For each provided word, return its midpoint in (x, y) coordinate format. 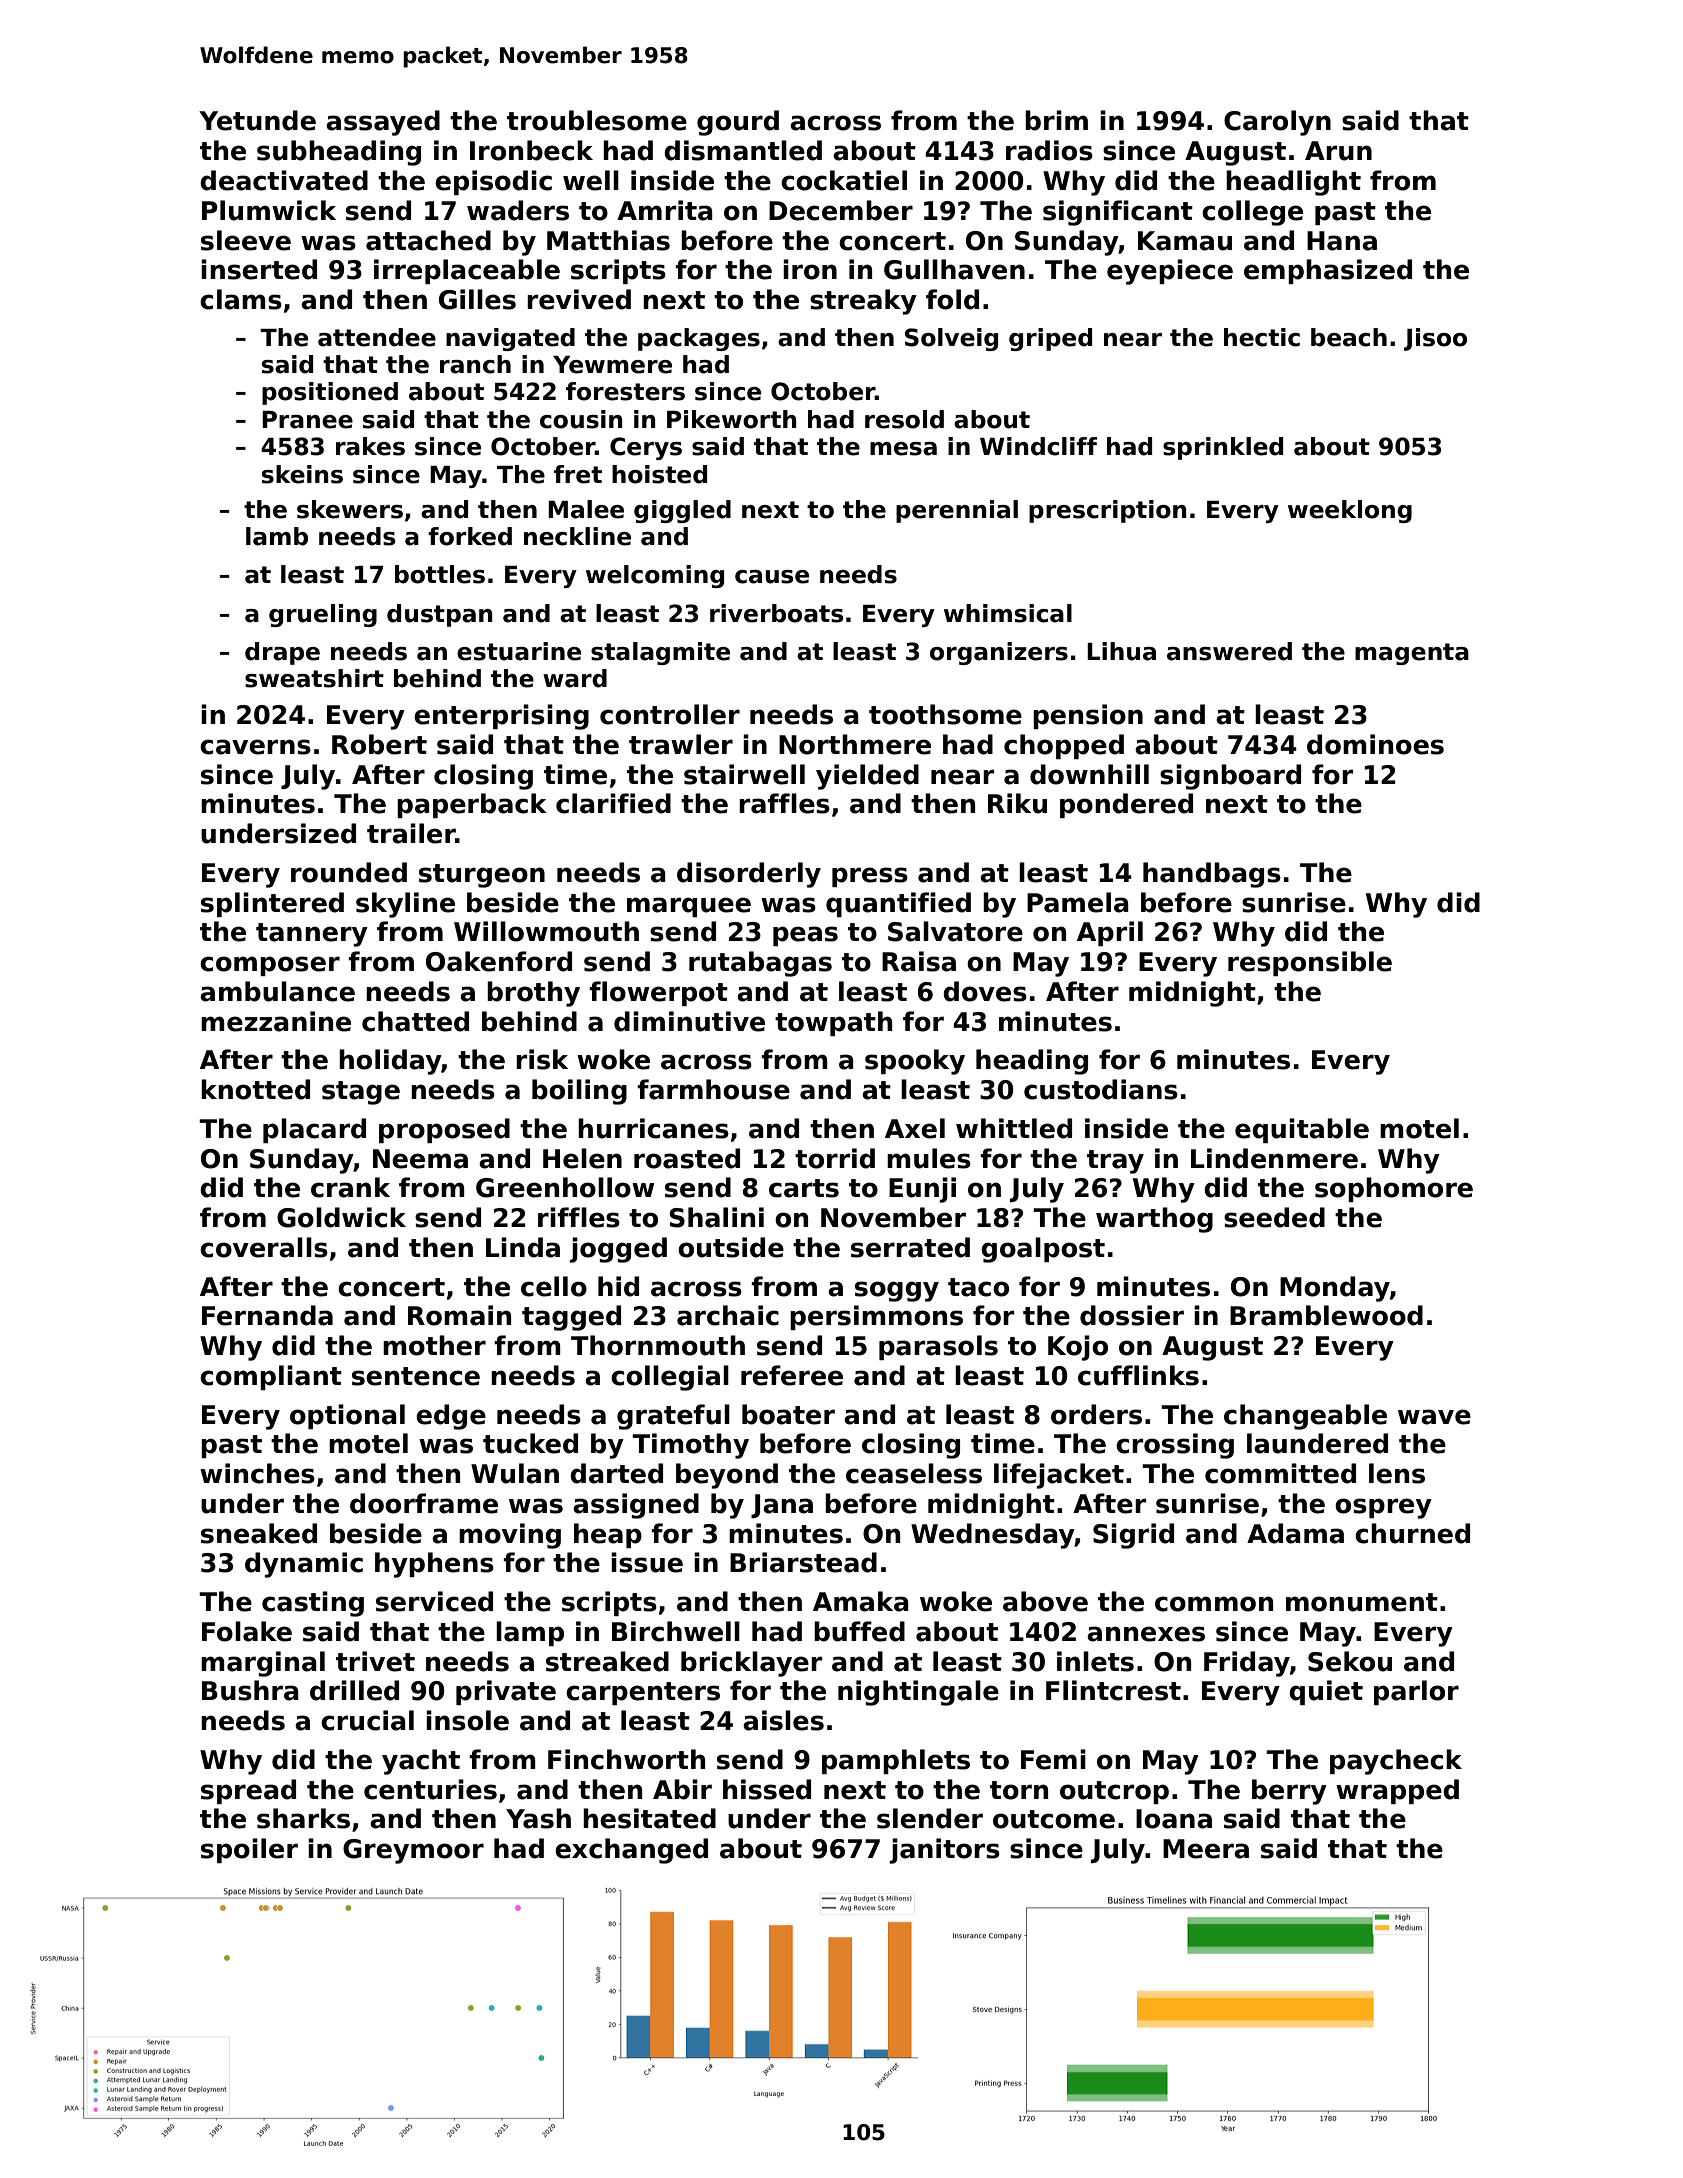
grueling (323, 615)
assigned (636, 1506)
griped (1050, 339)
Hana (1342, 241)
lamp (530, 1633)
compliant (271, 1377)
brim (1056, 120)
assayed (383, 123)
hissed (767, 1789)
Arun (1338, 151)
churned (1412, 1533)
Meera (1206, 1849)
